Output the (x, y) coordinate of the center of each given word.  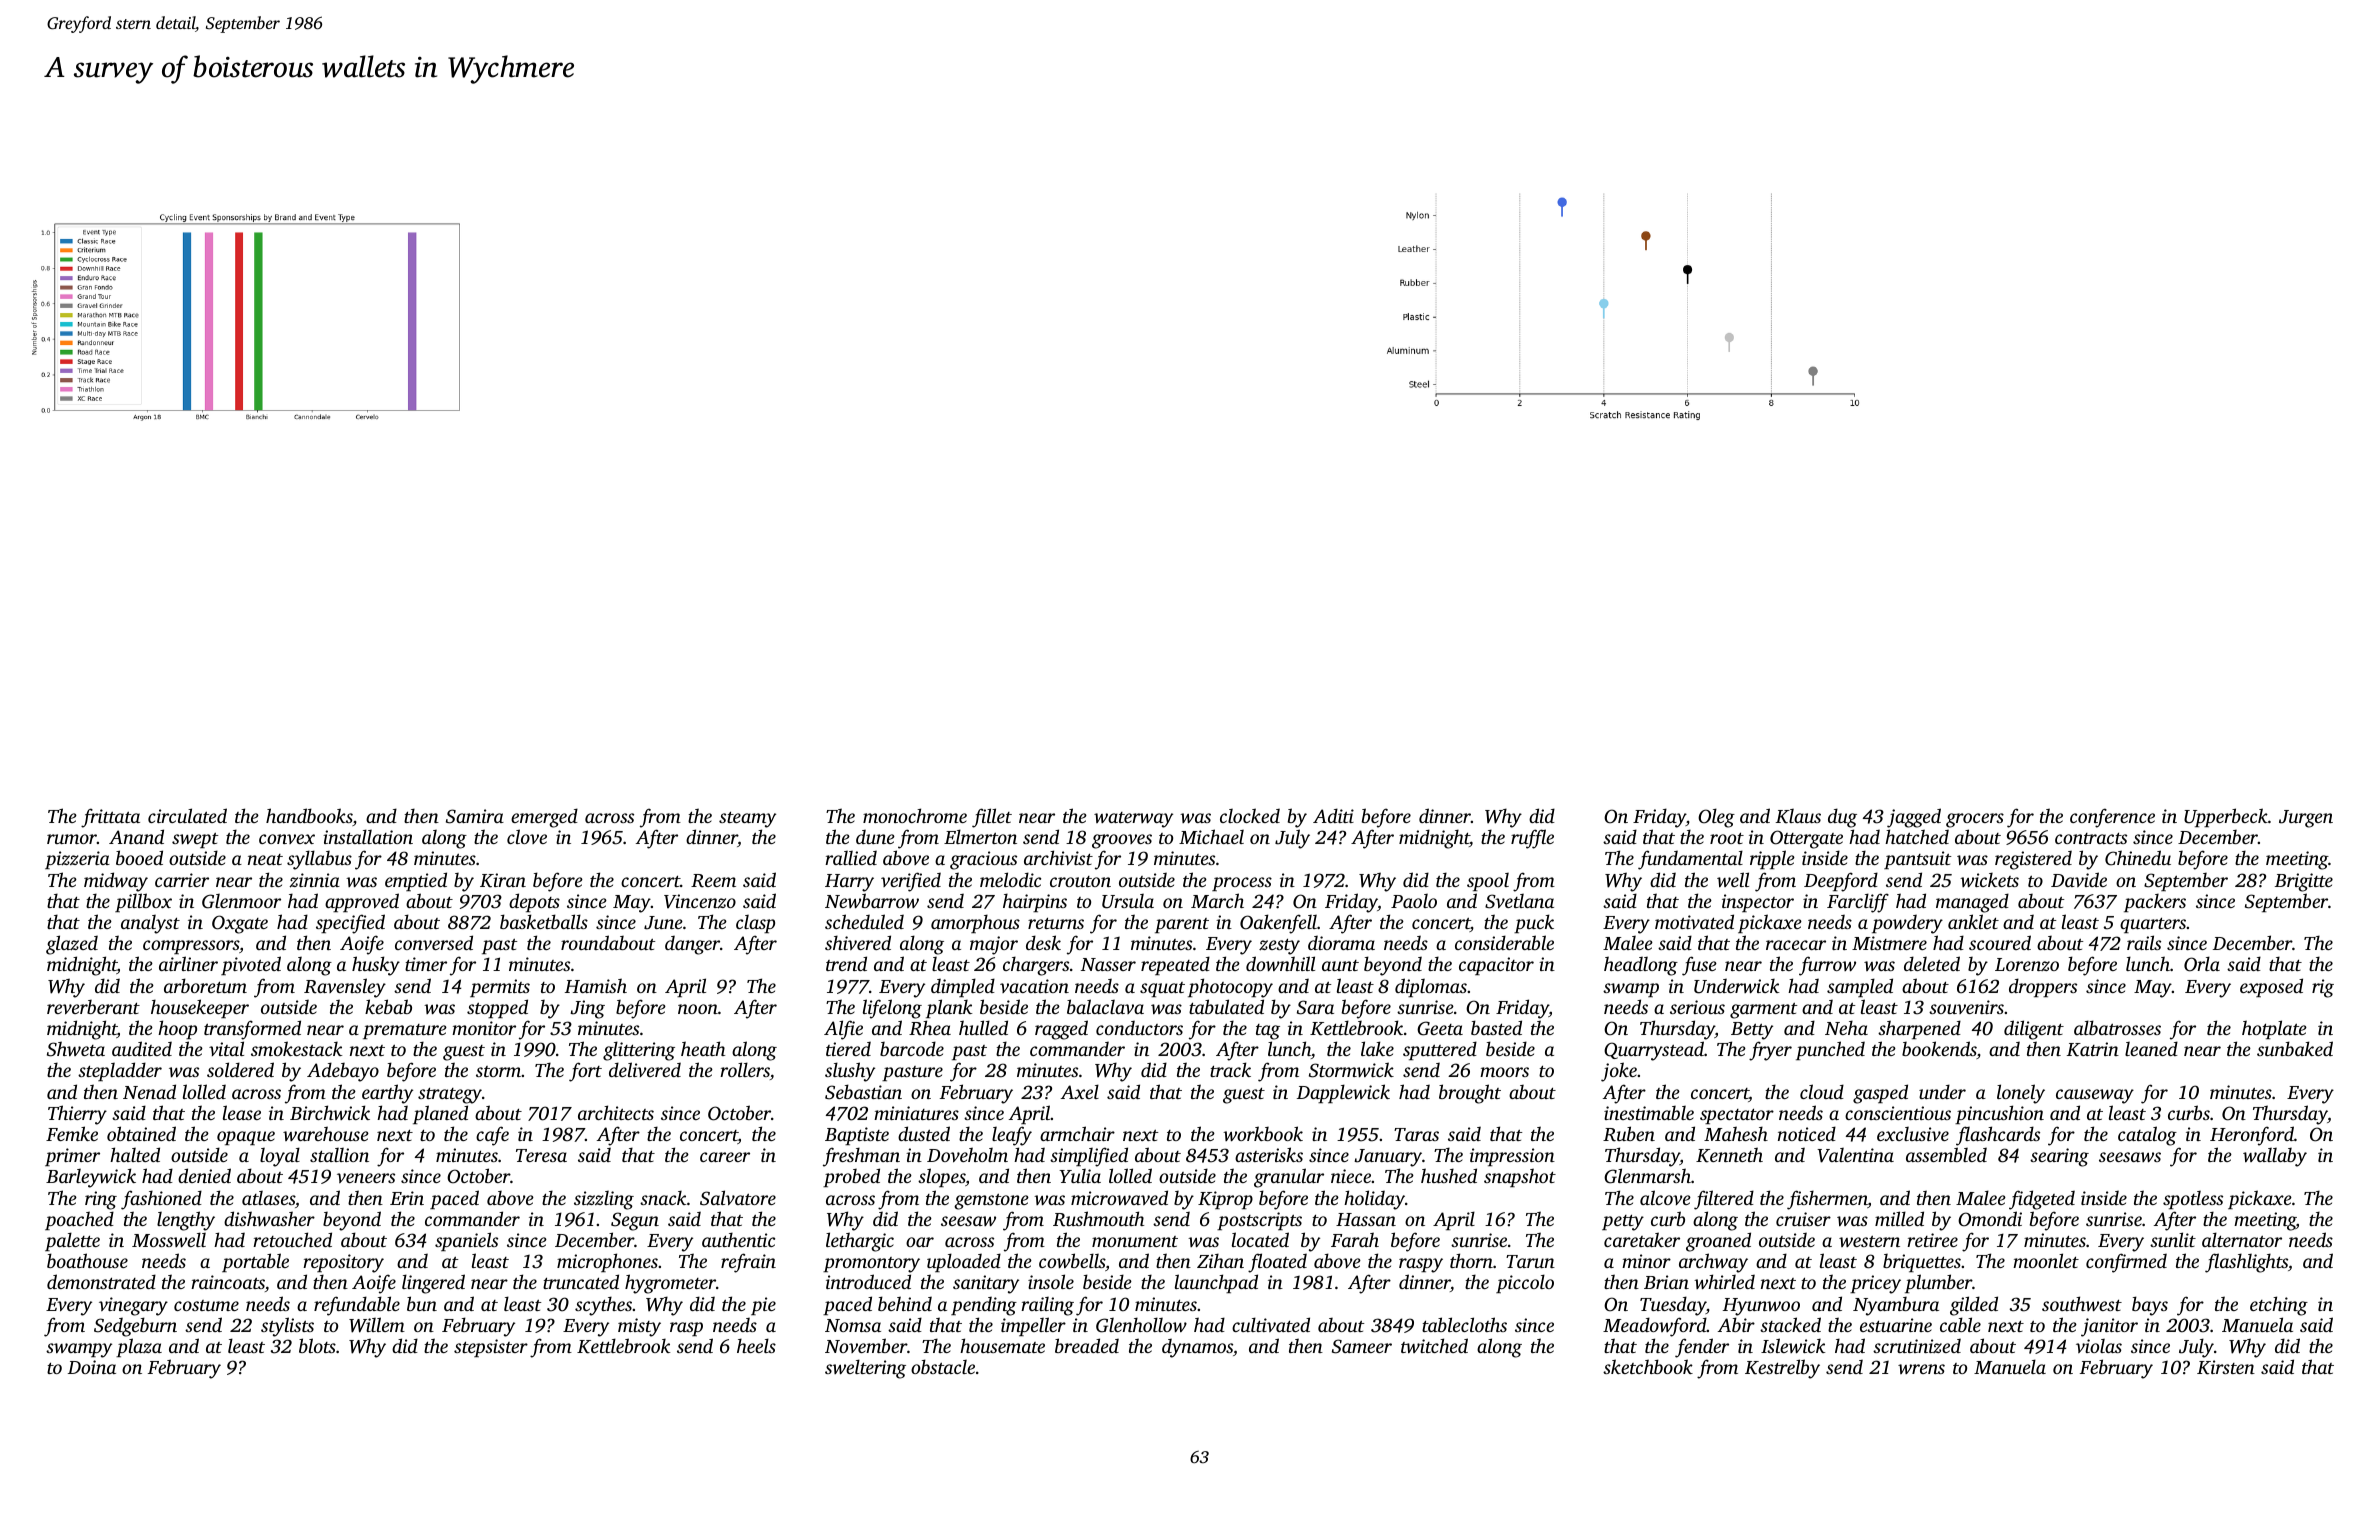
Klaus (1798, 816)
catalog (2147, 1136)
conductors (1139, 1028)
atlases (268, 1198)
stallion (339, 1155)
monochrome (915, 815)
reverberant (93, 1007)
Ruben (1629, 1134)
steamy (747, 820)
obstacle (943, 1366)
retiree (1932, 1240)
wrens (1921, 1369)
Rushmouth (1098, 1219)
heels (756, 1345)
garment (1764, 1011)
